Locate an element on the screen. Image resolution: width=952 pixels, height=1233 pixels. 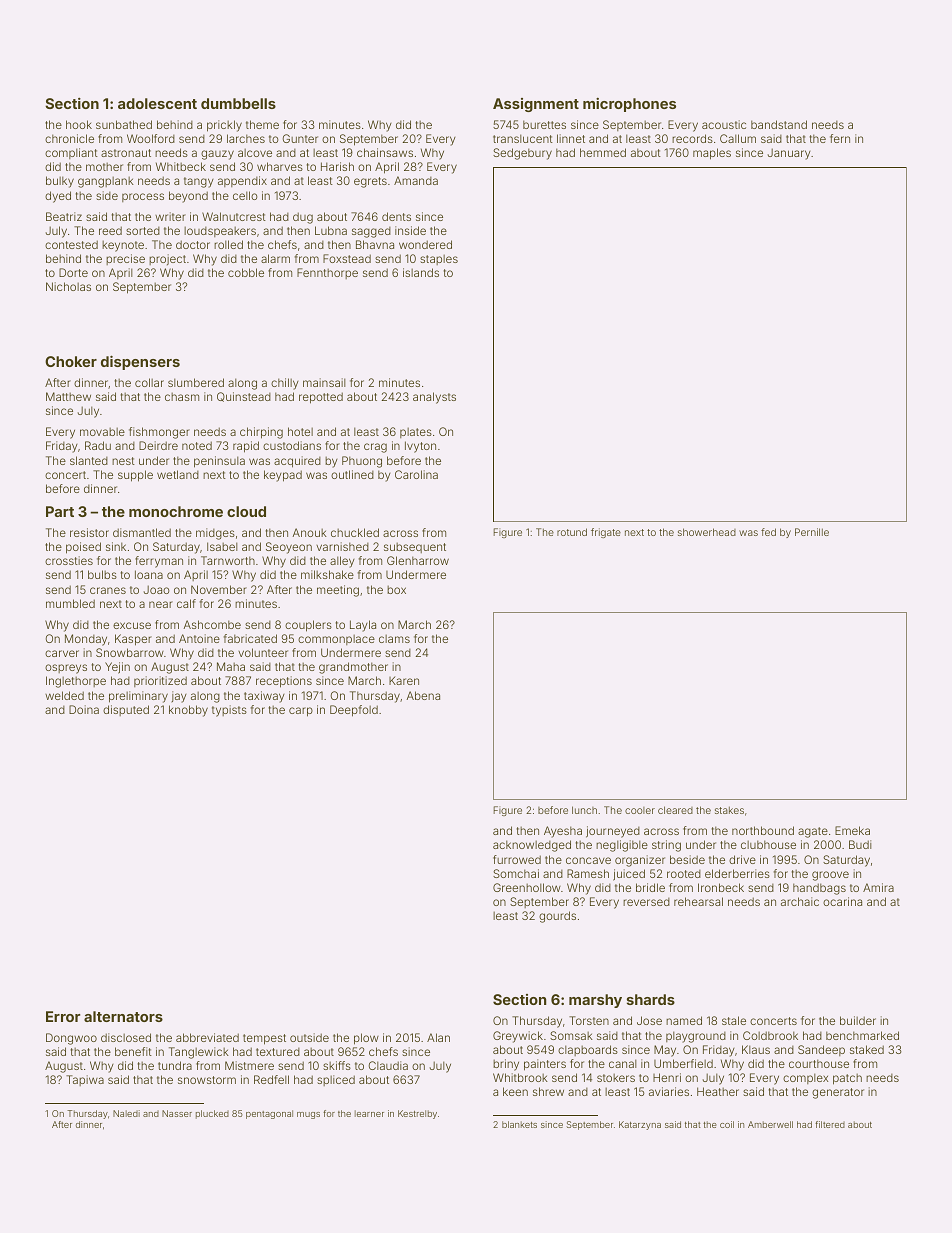
analysts is located at coordinates (434, 398).
